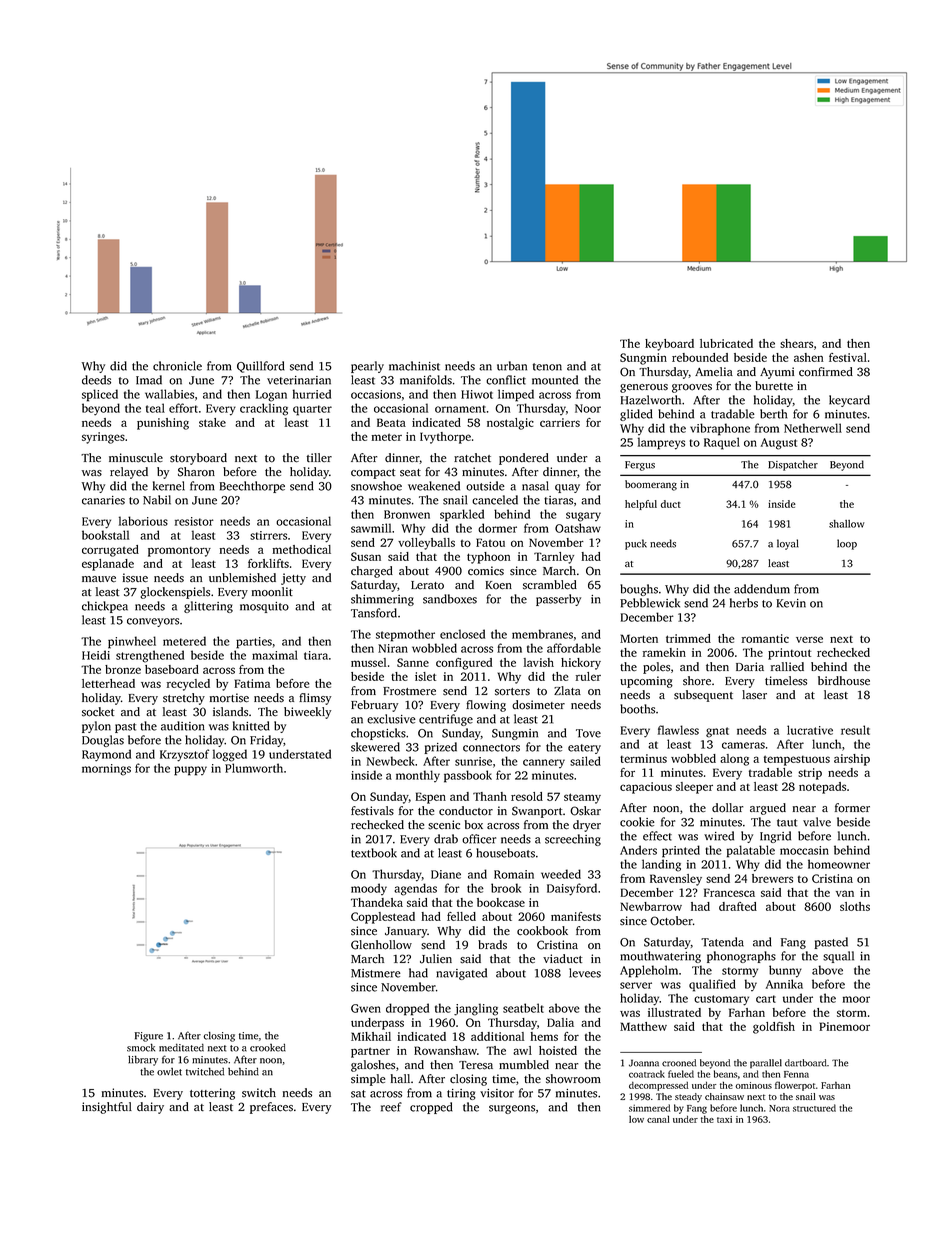 This screenshot has height=1233, width=952. What do you see at coordinates (230, 755) in the screenshot?
I see `logged` at bounding box center [230, 755].
